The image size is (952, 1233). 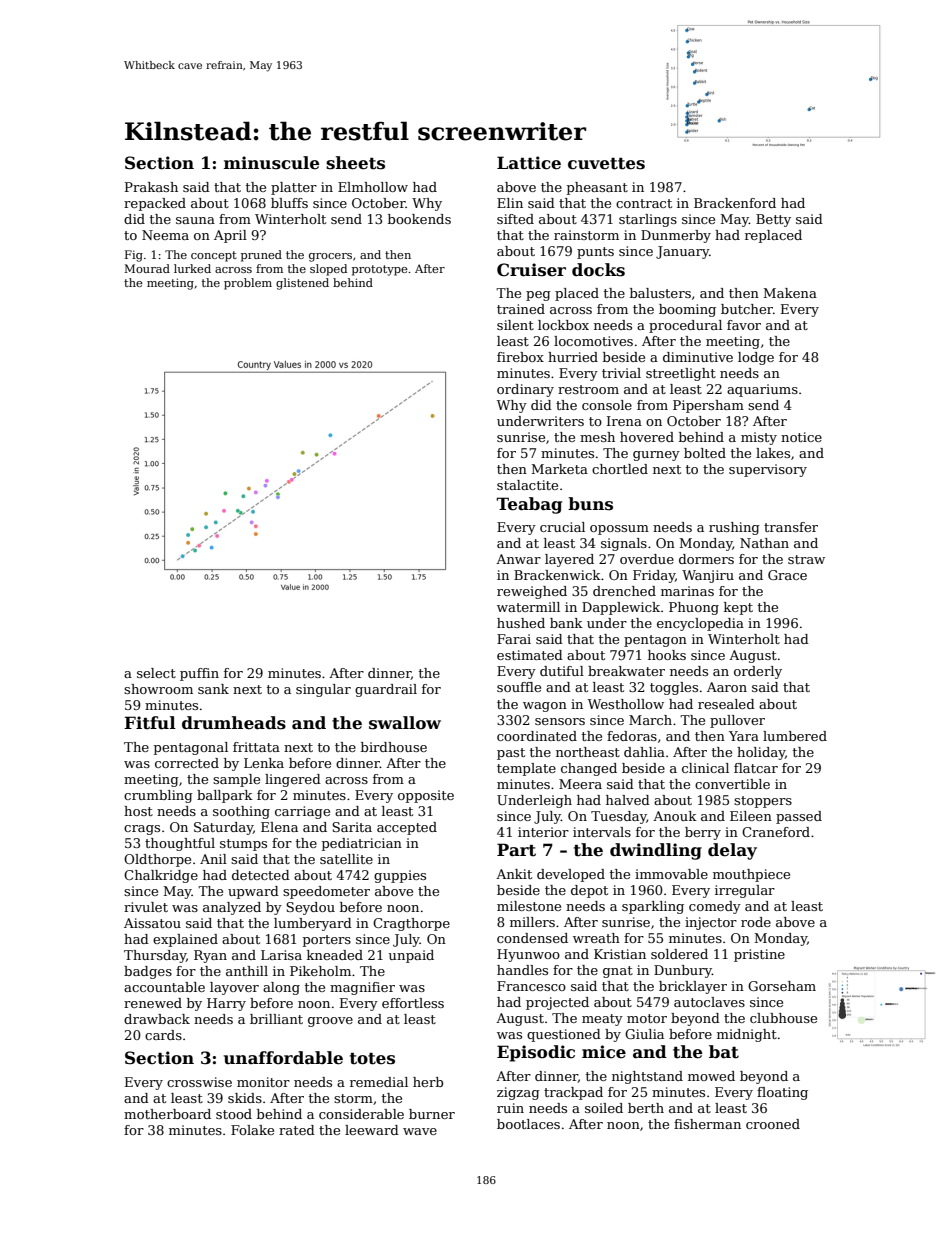 What do you see at coordinates (580, 784) in the page?
I see `Meera` at bounding box center [580, 784].
